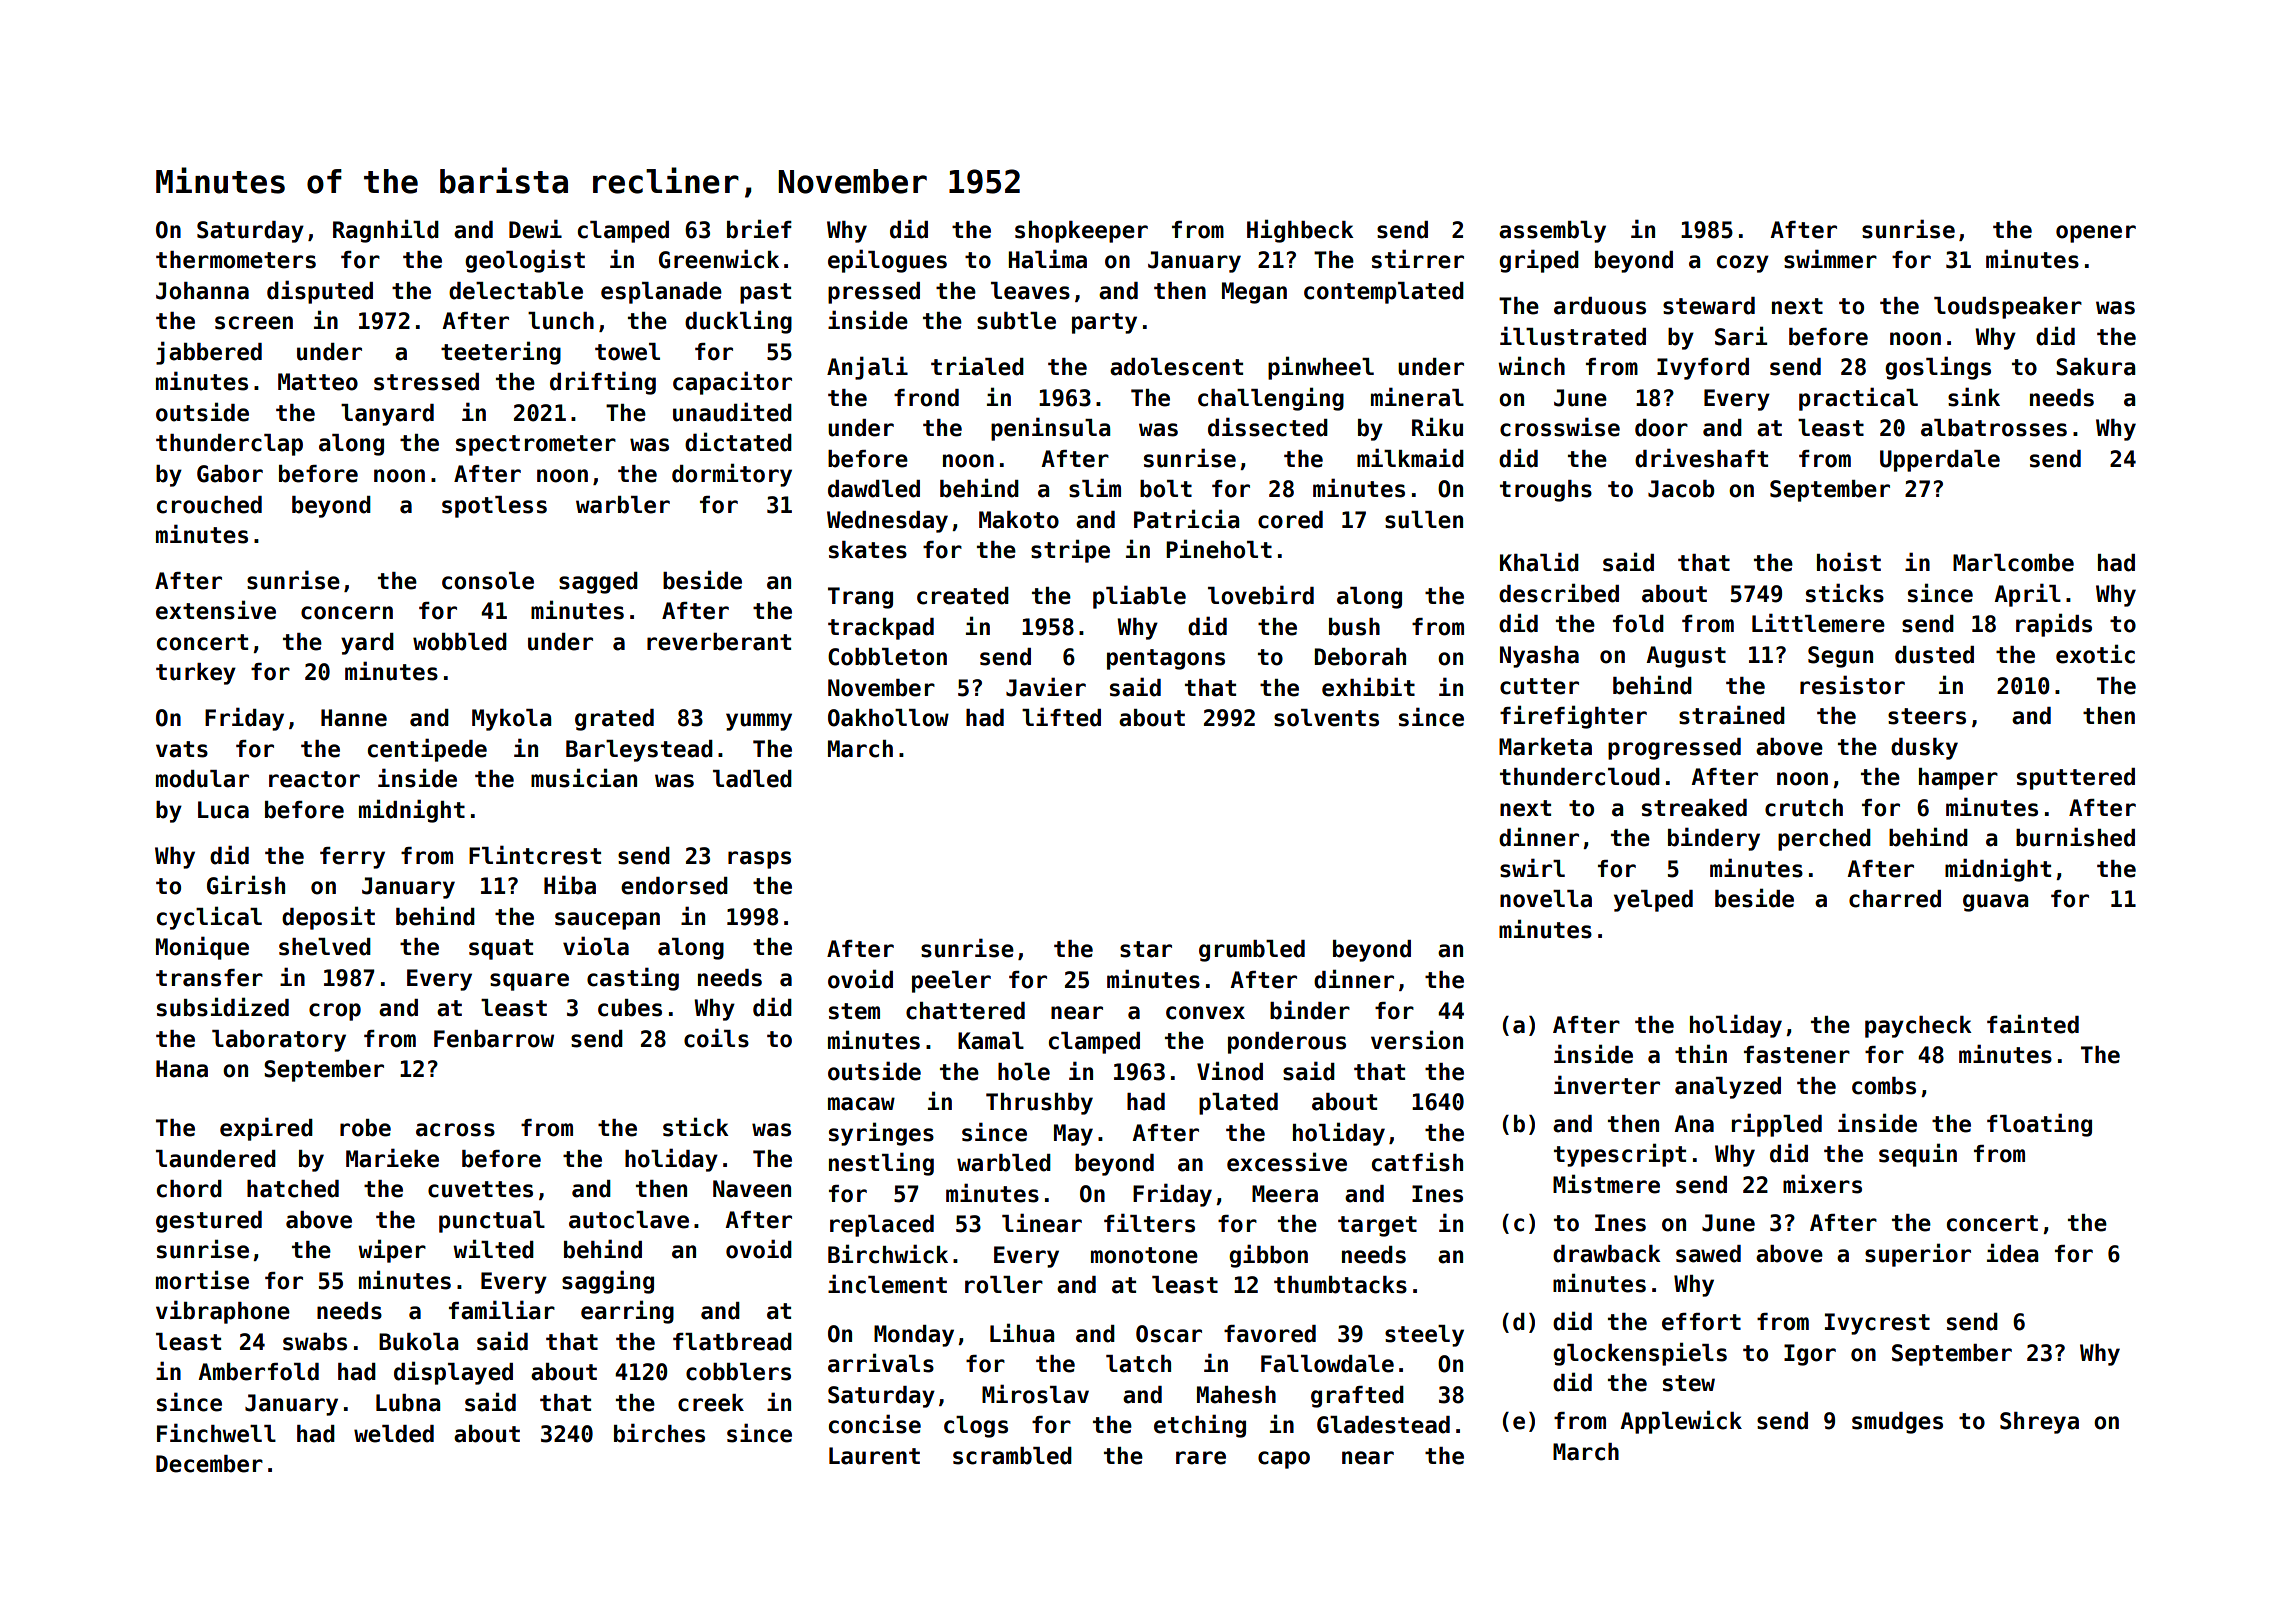  Describe the element at coordinates (209, 978) in the document. I see `transfer` at that location.
